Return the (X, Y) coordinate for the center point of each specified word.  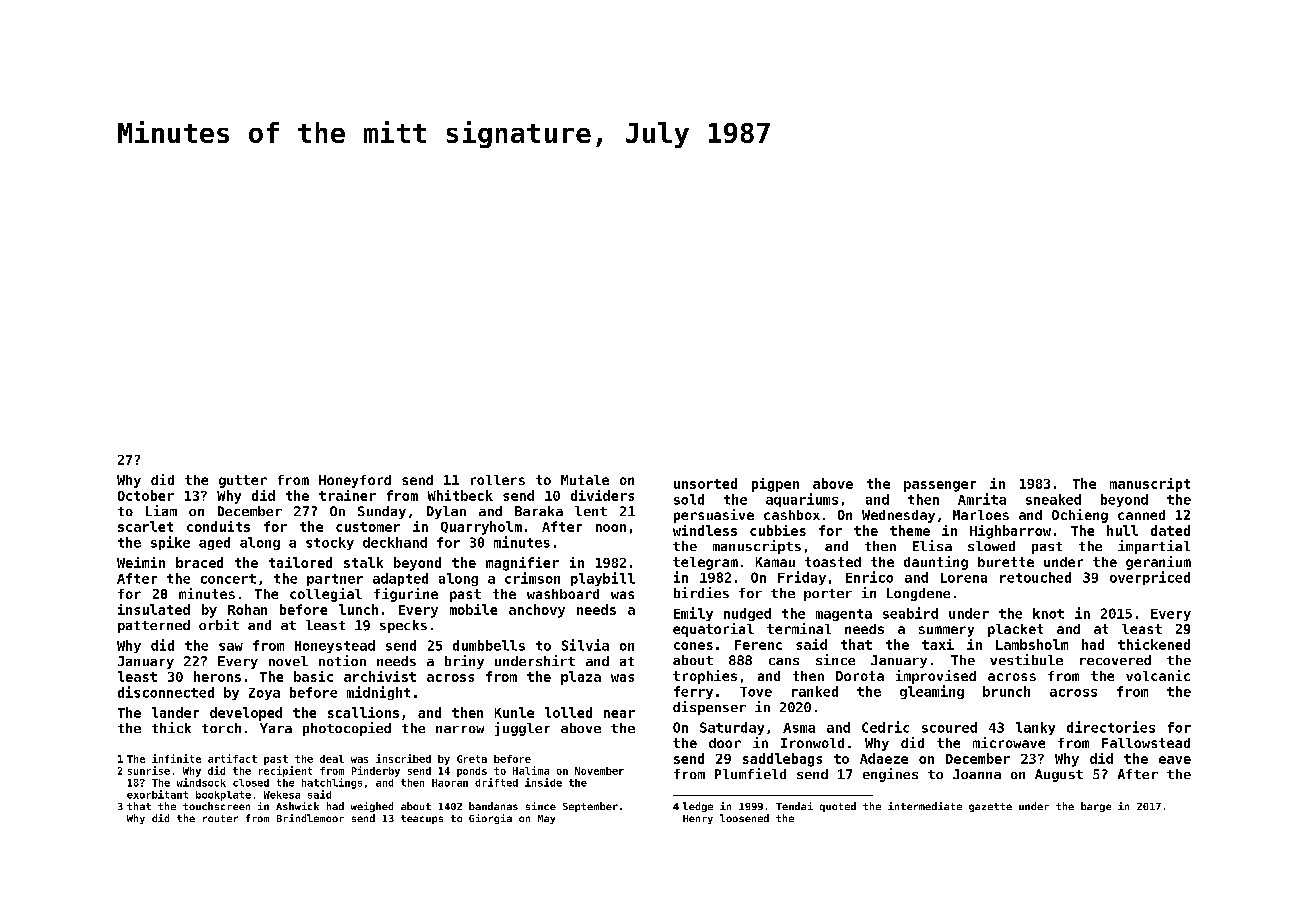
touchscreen (216, 806)
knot (1048, 613)
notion (342, 660)
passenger (940, 486)
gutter (243, 481)
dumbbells (489, 645)
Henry (698, 819)
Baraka (539, 511)
